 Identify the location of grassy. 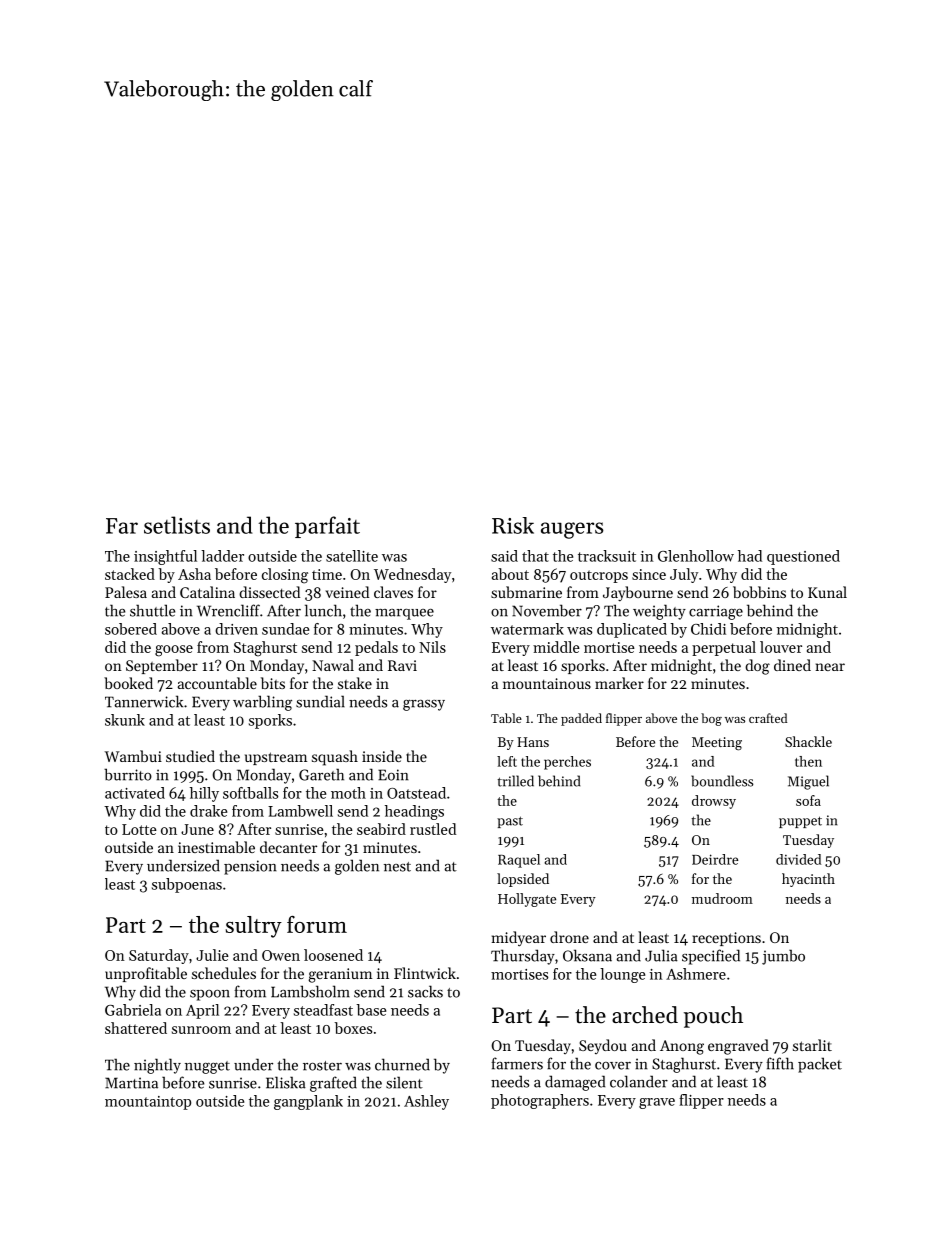
(424, 705).
